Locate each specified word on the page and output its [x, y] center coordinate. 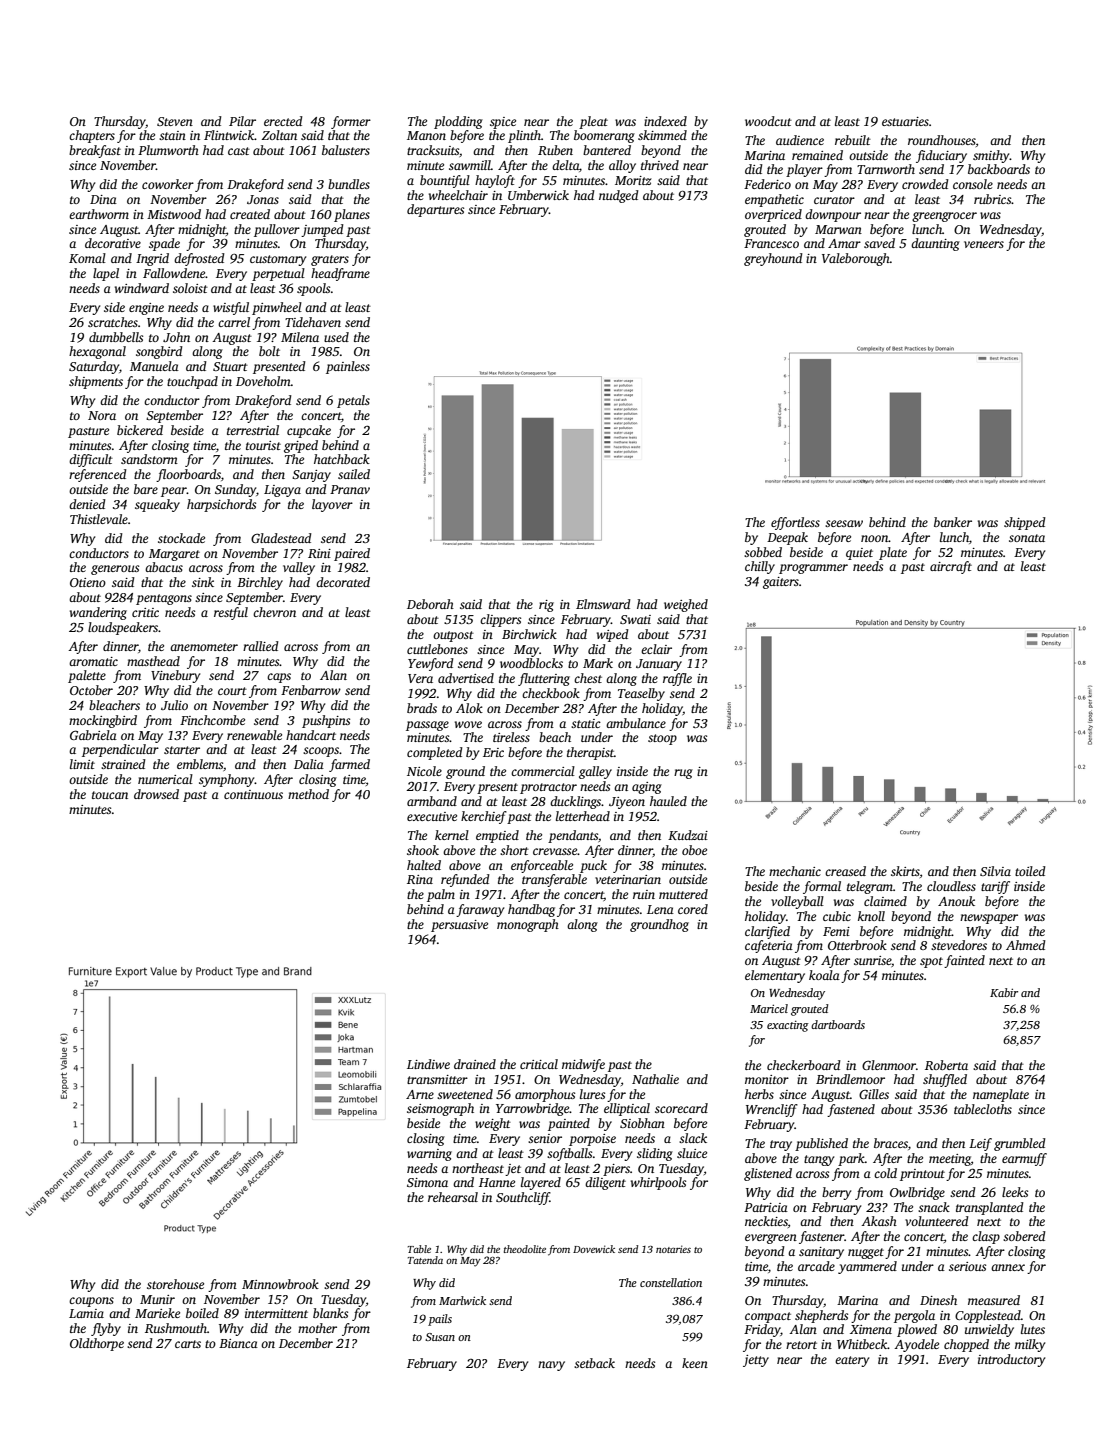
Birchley [260, 583]
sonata [1027, 538]
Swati [635, 619]
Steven [175, 121]
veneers [984, 244]
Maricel [769, 1008]
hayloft [495, 181]
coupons [91, 1302]
